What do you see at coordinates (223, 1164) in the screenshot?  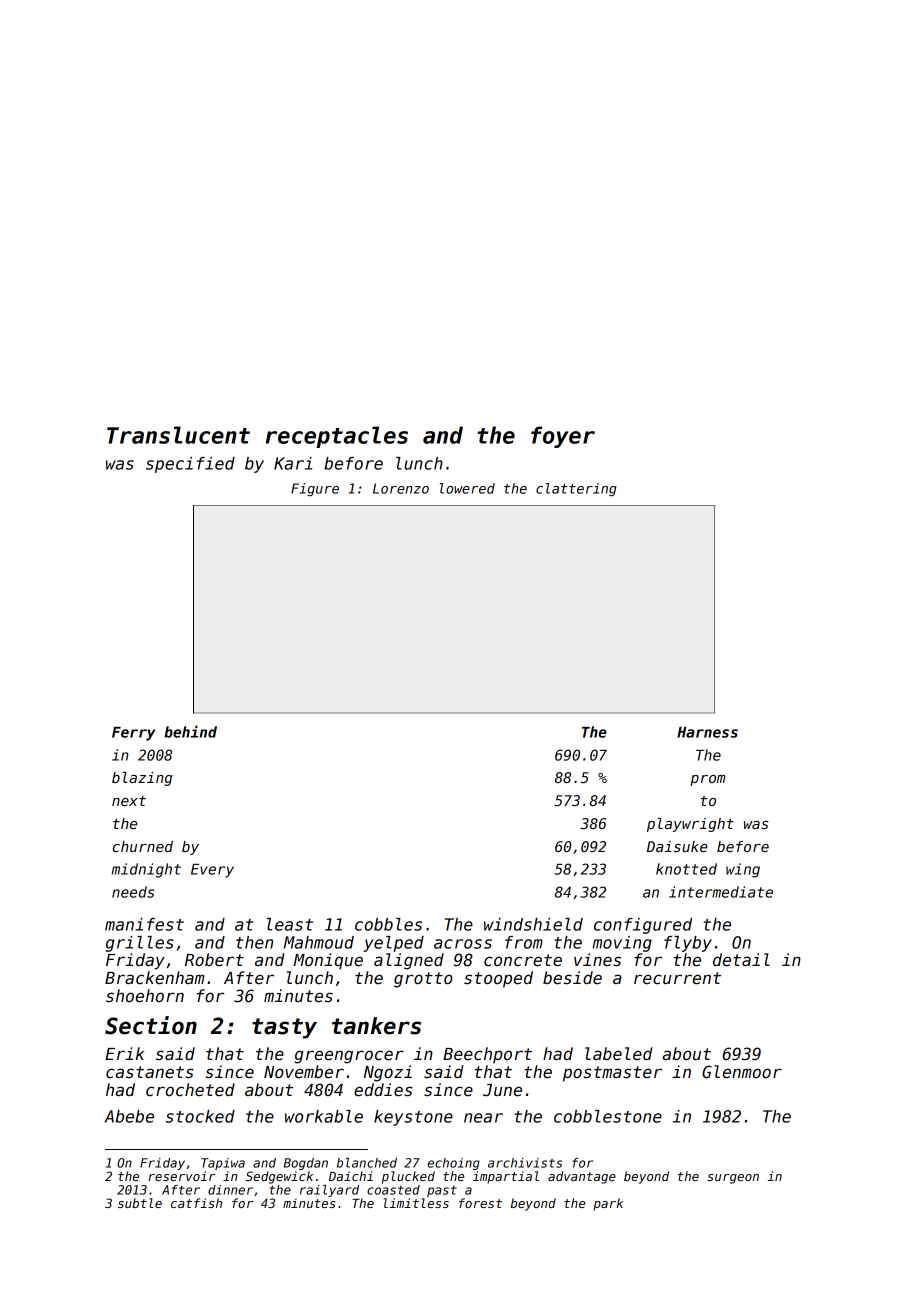 I see `Tapiwa` at bounding box center [223, 1164].
